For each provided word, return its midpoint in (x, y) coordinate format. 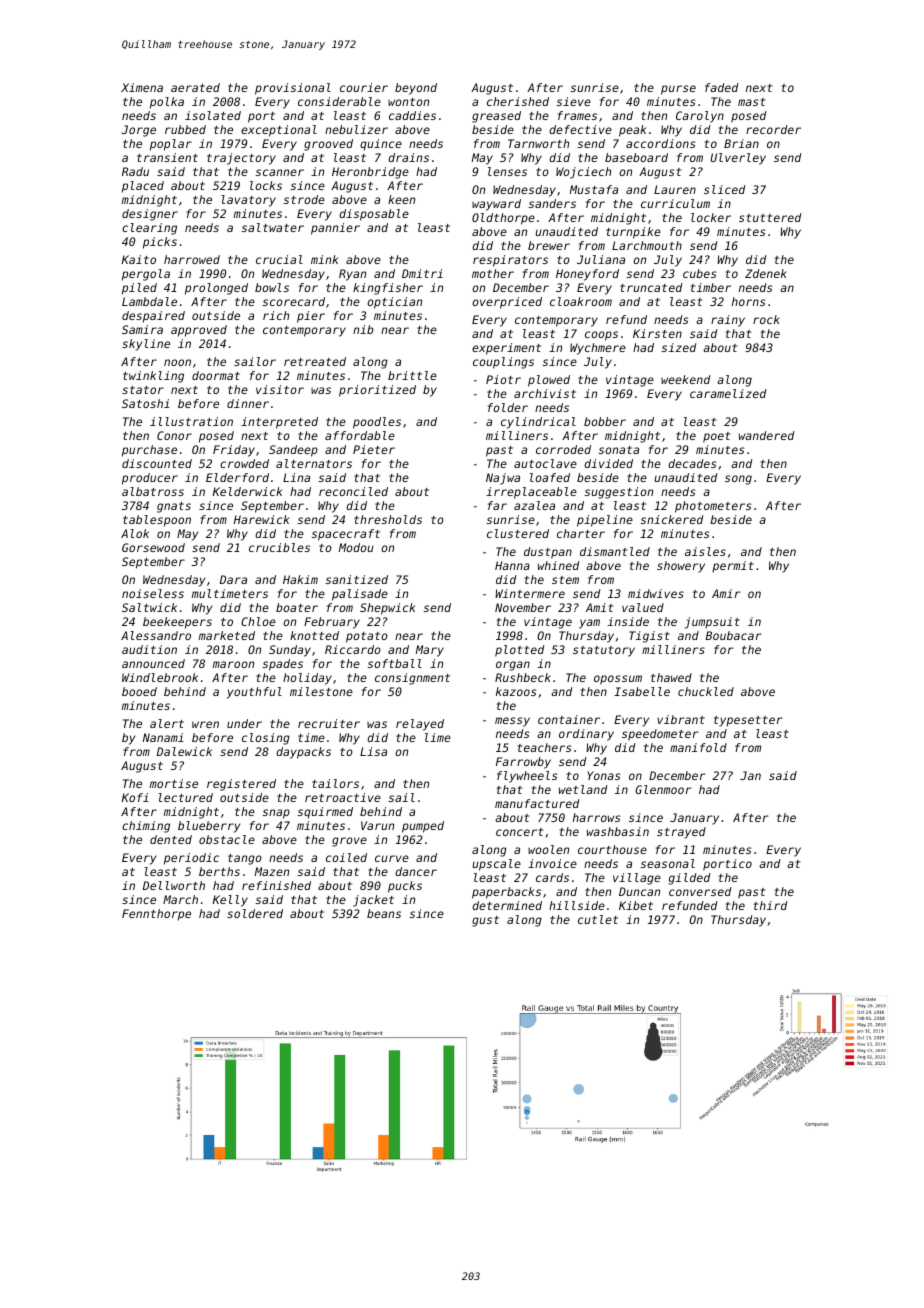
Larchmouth (647, 245)
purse (678, 90)
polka (167, 103)
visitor (280, 389)
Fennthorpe (156, 915)
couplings (503, 363)
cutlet (598, 919)
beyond (416, 89)
